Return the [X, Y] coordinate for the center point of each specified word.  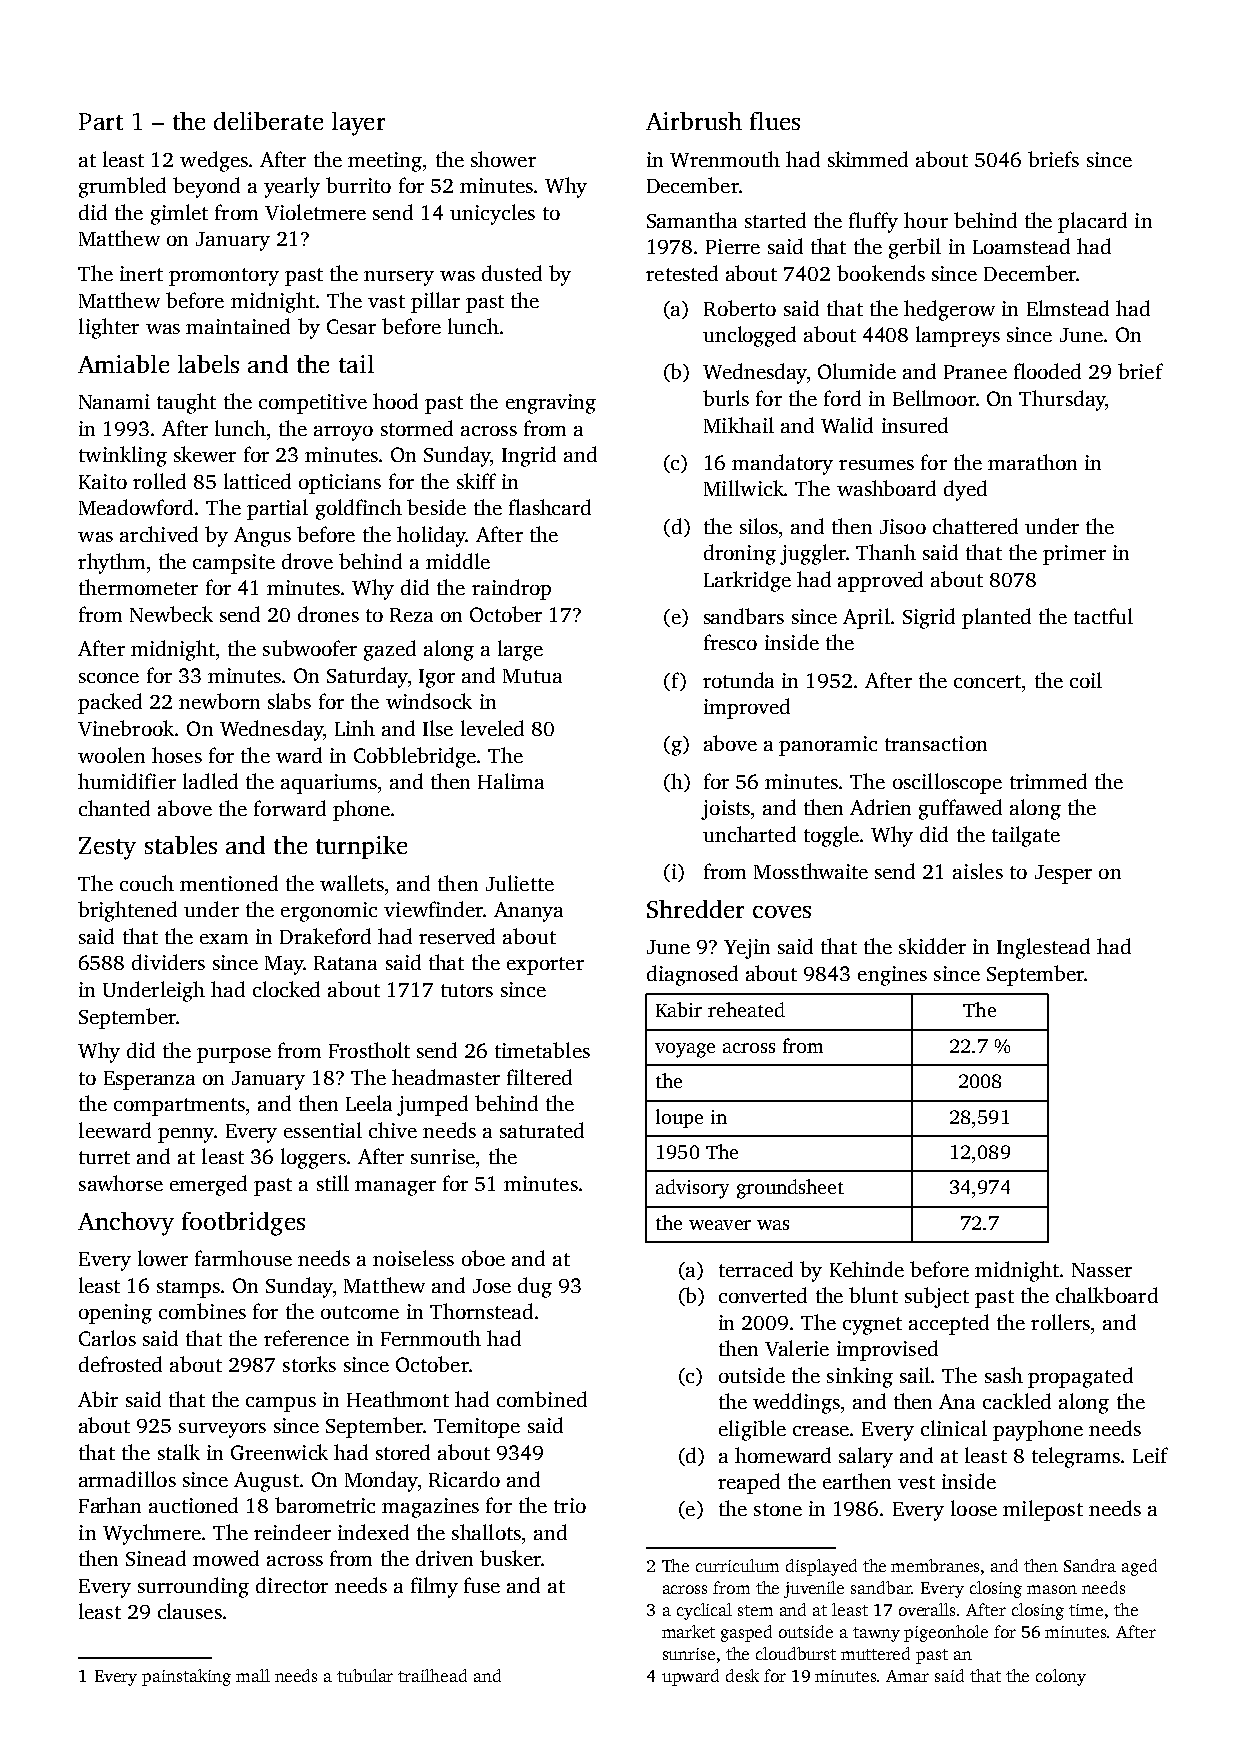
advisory [692, 1189]
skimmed [868, 159]
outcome [360, 1312]
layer [358, 124]
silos [759, 526]
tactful [1103, 616]
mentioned [229, 883]
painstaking [186, 1677]
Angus [262, 537]
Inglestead [1043, 948]
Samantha [692, 220]
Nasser [1102, 1270]
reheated [746, 1009]
